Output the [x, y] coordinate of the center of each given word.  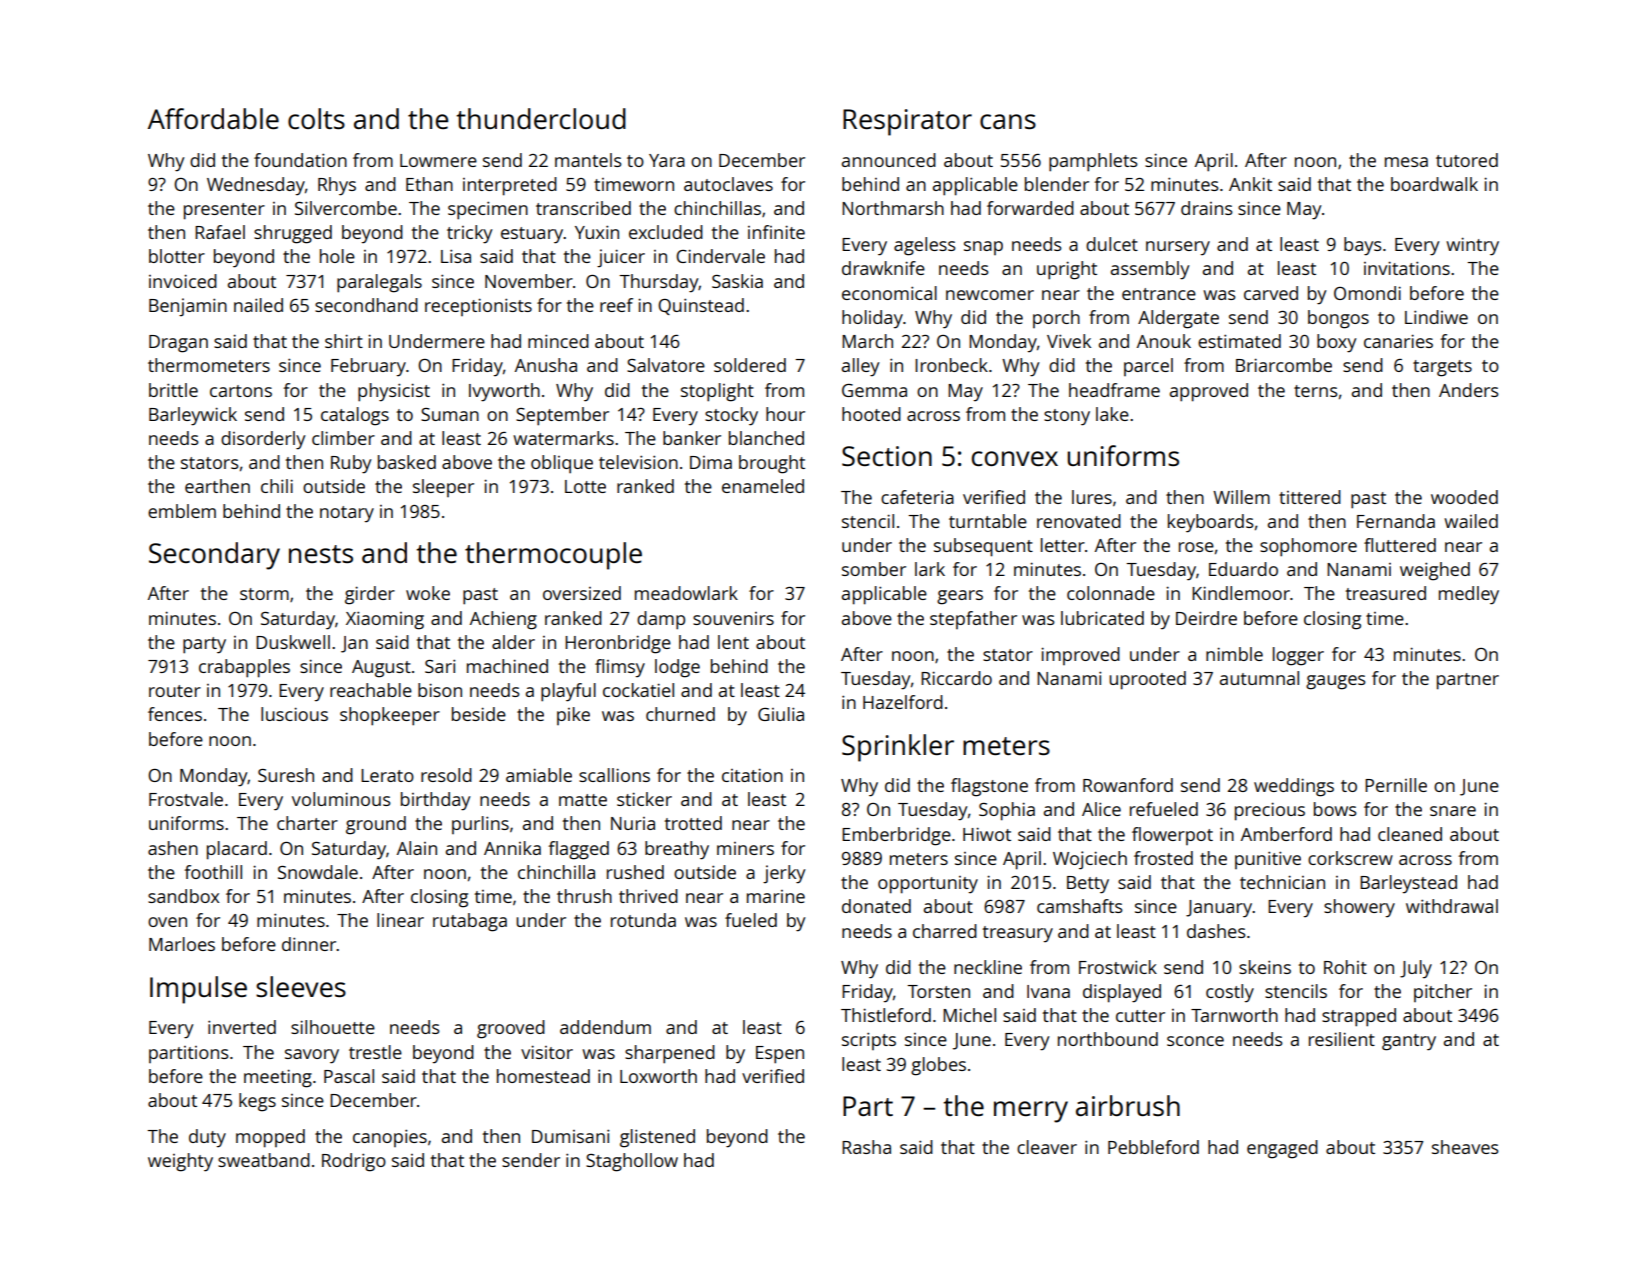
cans [1008, 121]
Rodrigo [354, 1162]
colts [316, 118]
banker [692, 438]
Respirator [907, 122]
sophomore [1308, 547]
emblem [182, 511]
